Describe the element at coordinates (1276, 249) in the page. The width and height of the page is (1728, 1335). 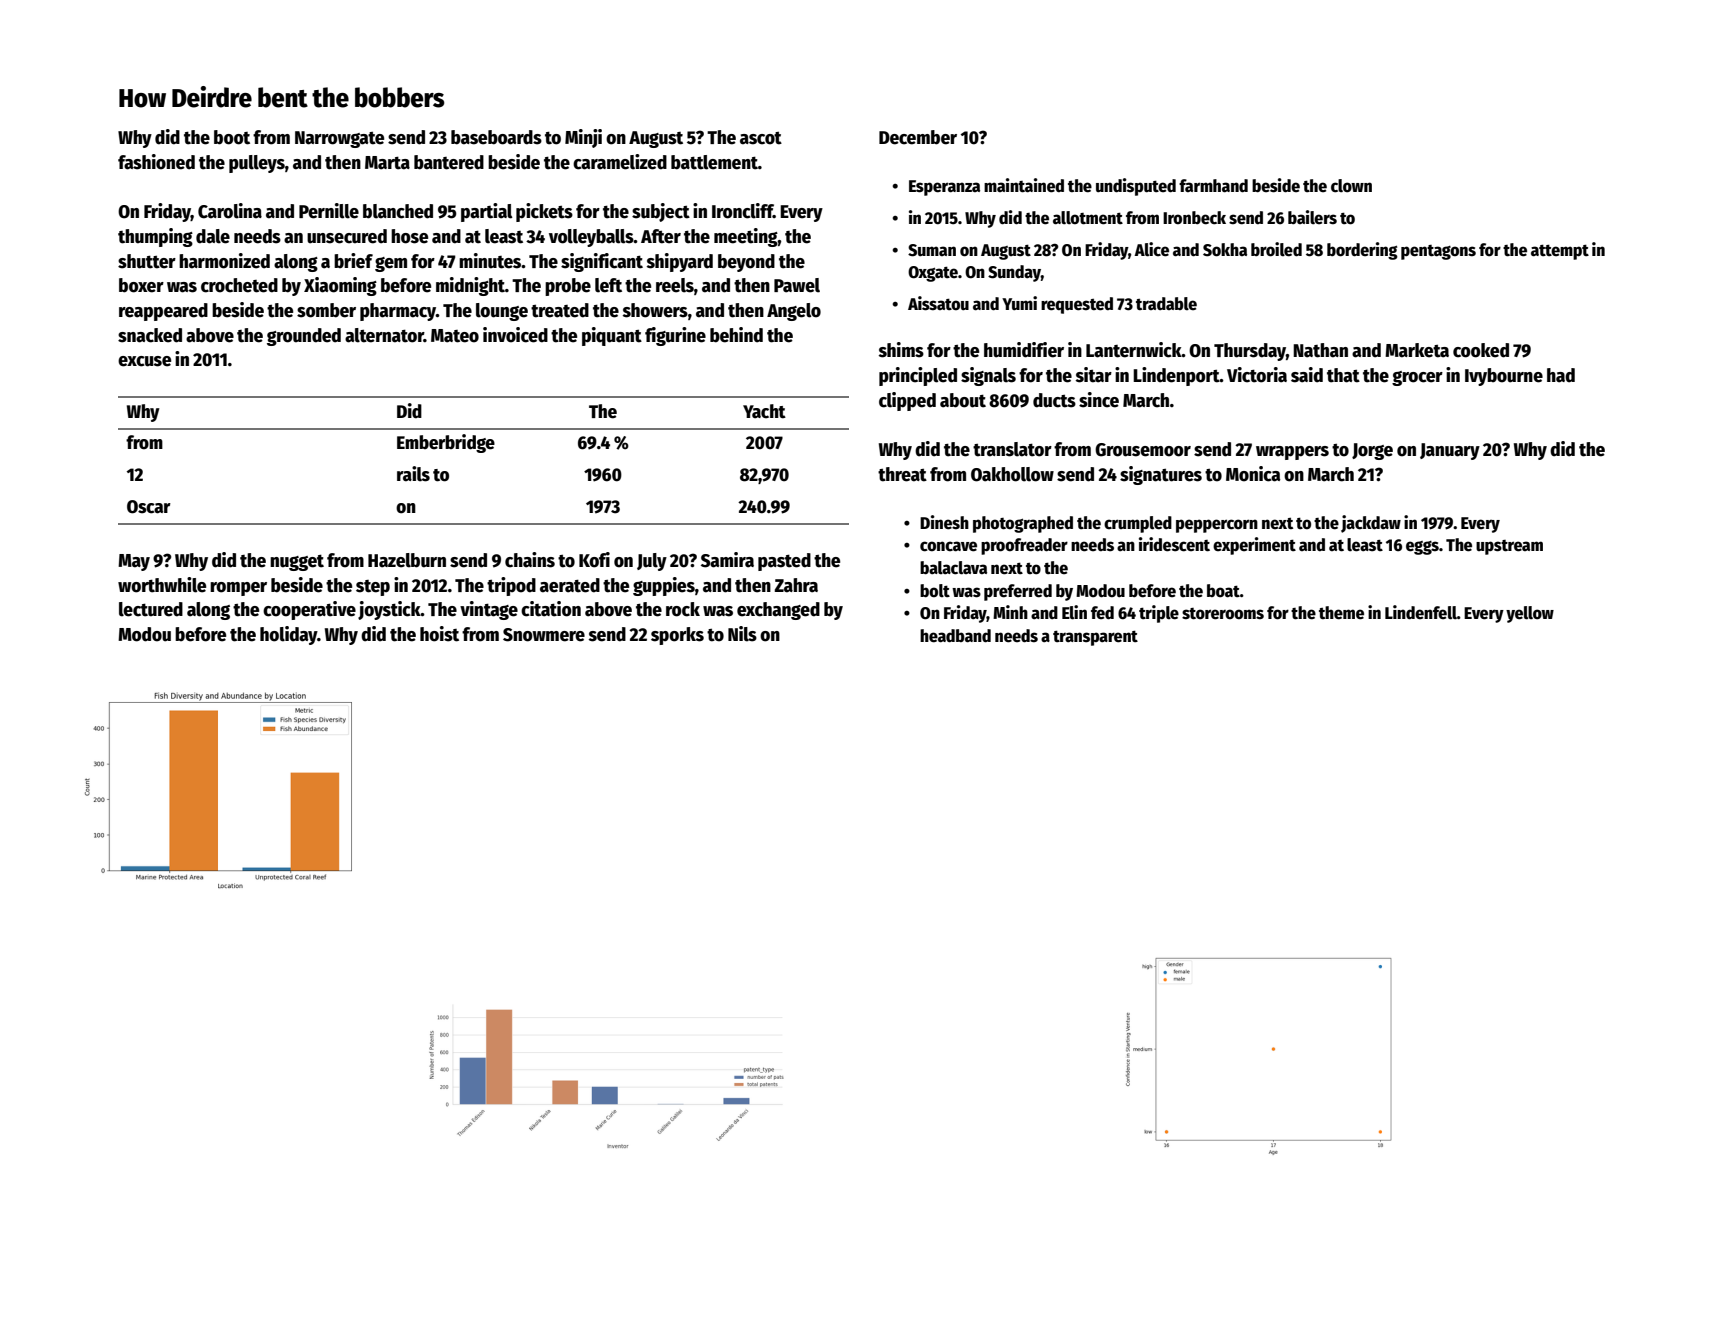
I see `broiled` at that location.
